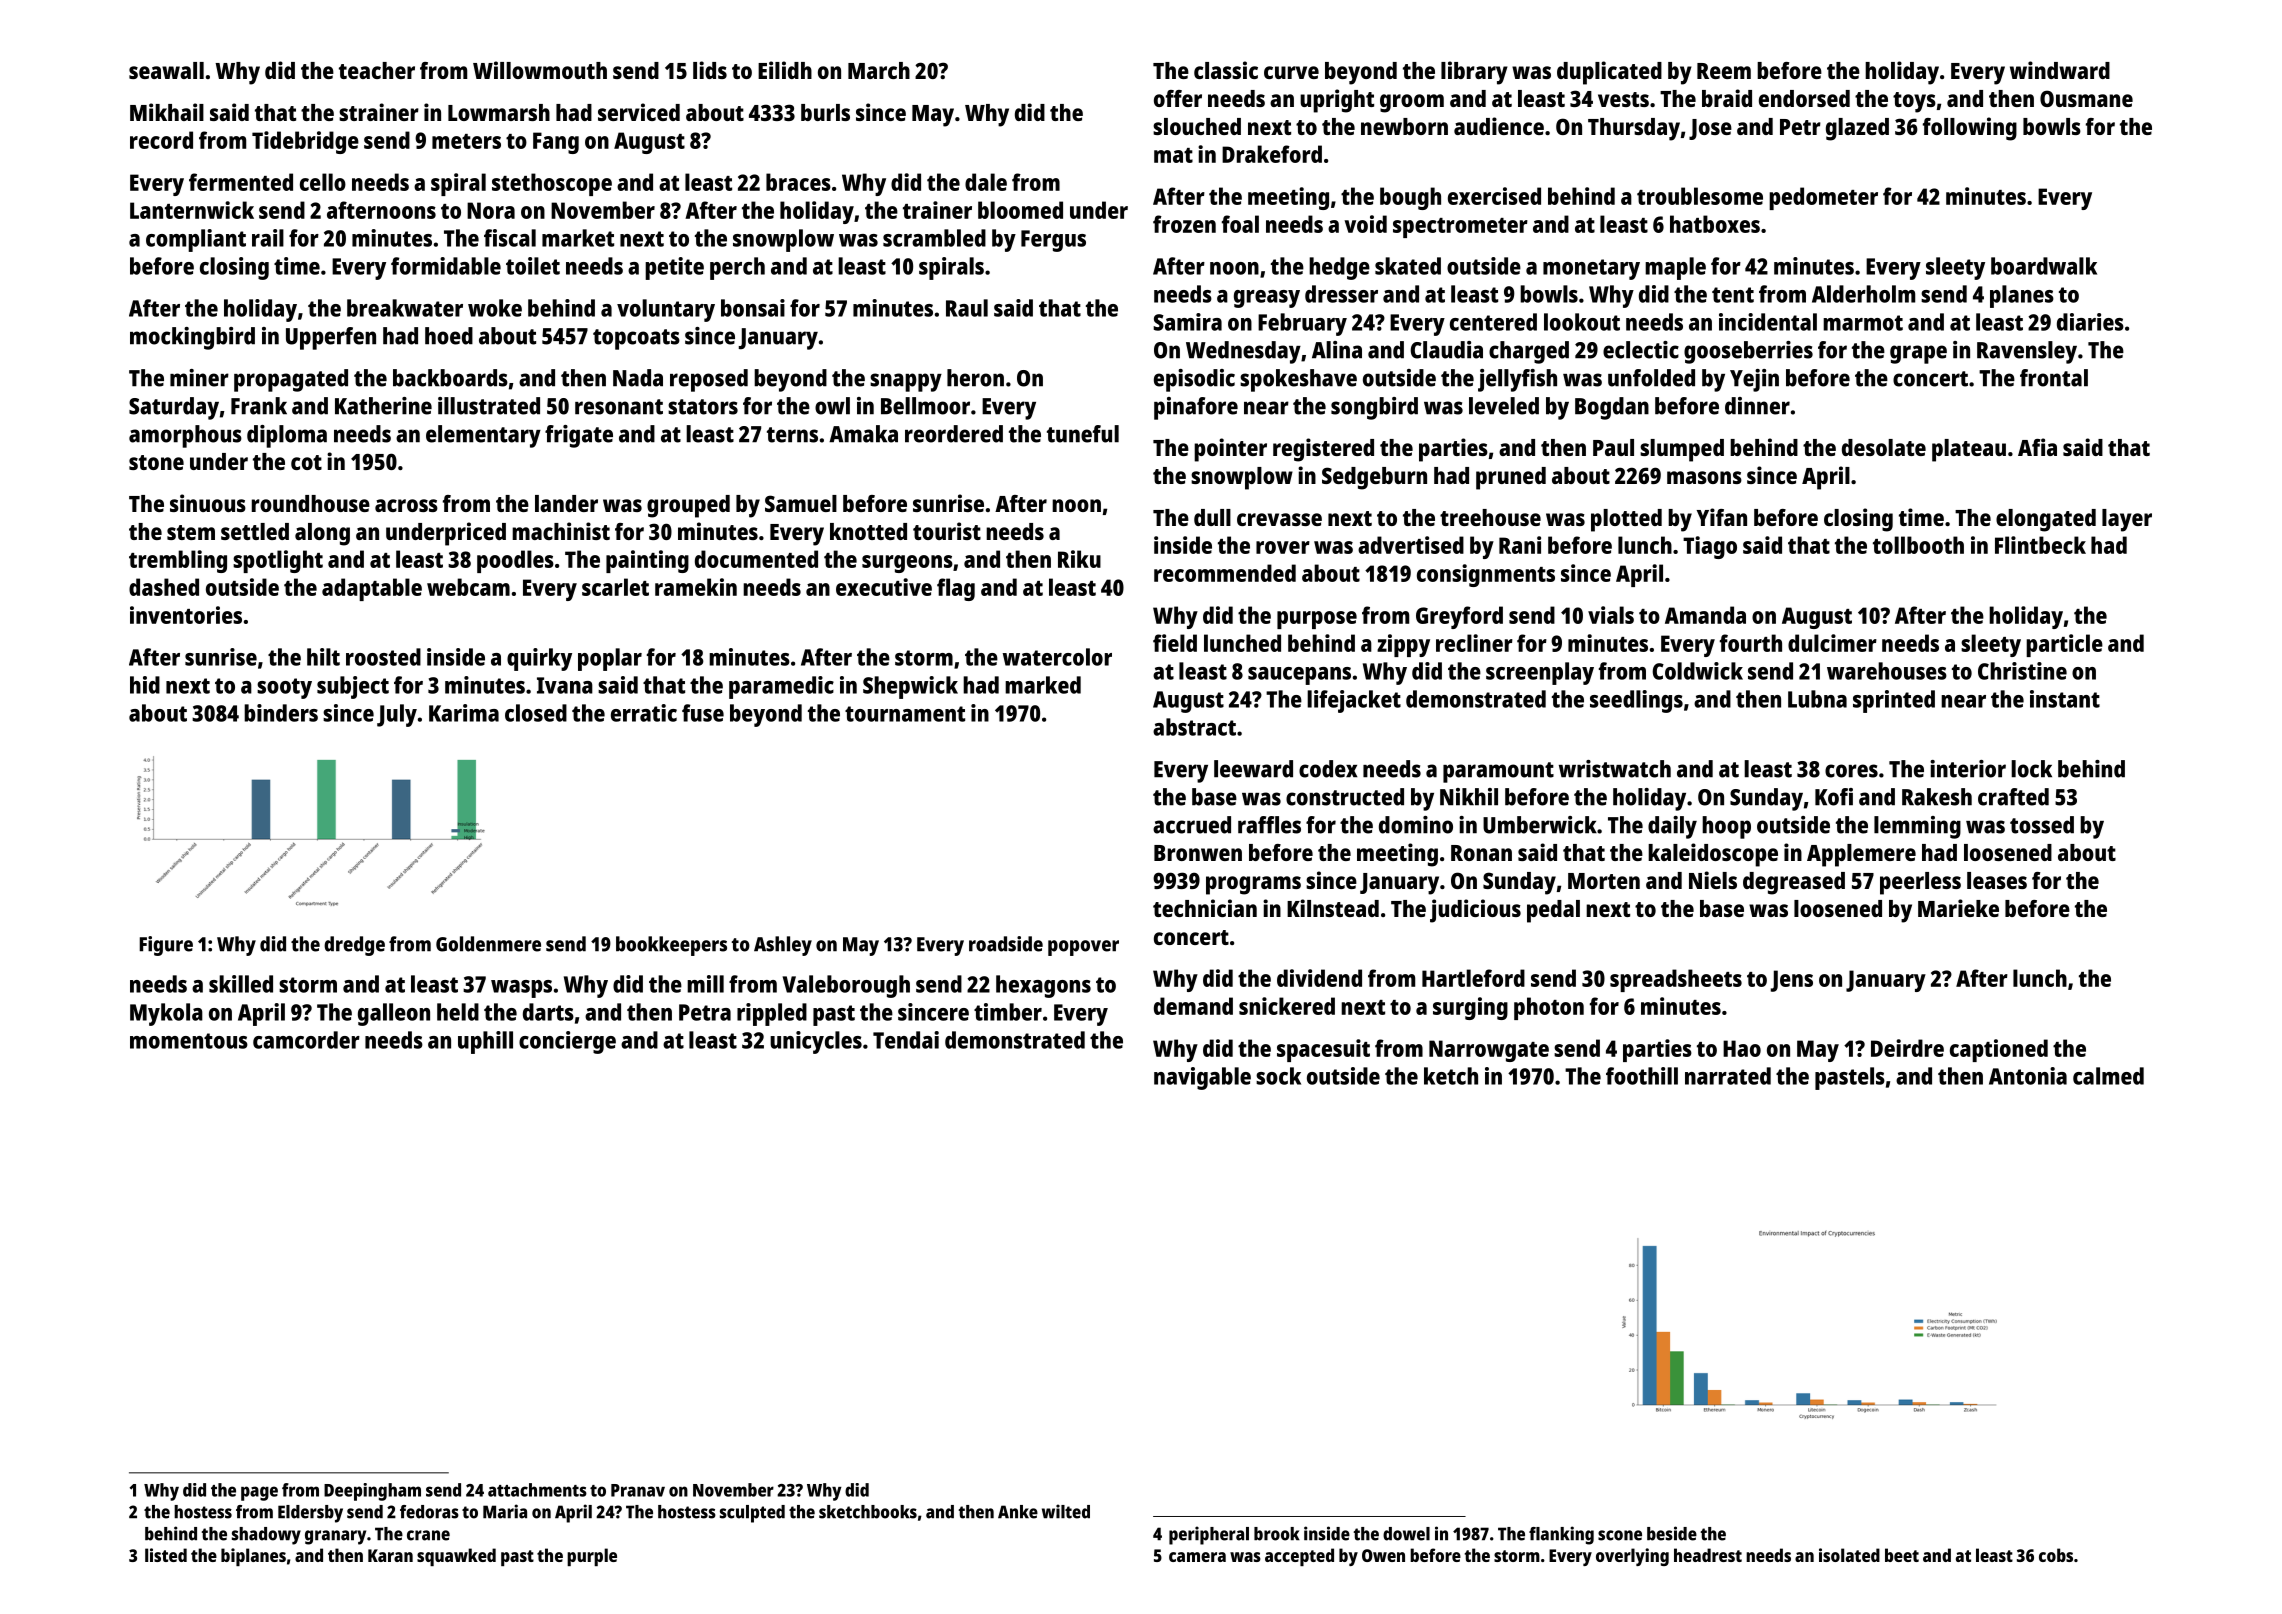 The width and height of the document is (2282, 1614). What do you see at coordinates (189, 1041) in the document?
I see `momentous` at bounding box center [189, 1041].
